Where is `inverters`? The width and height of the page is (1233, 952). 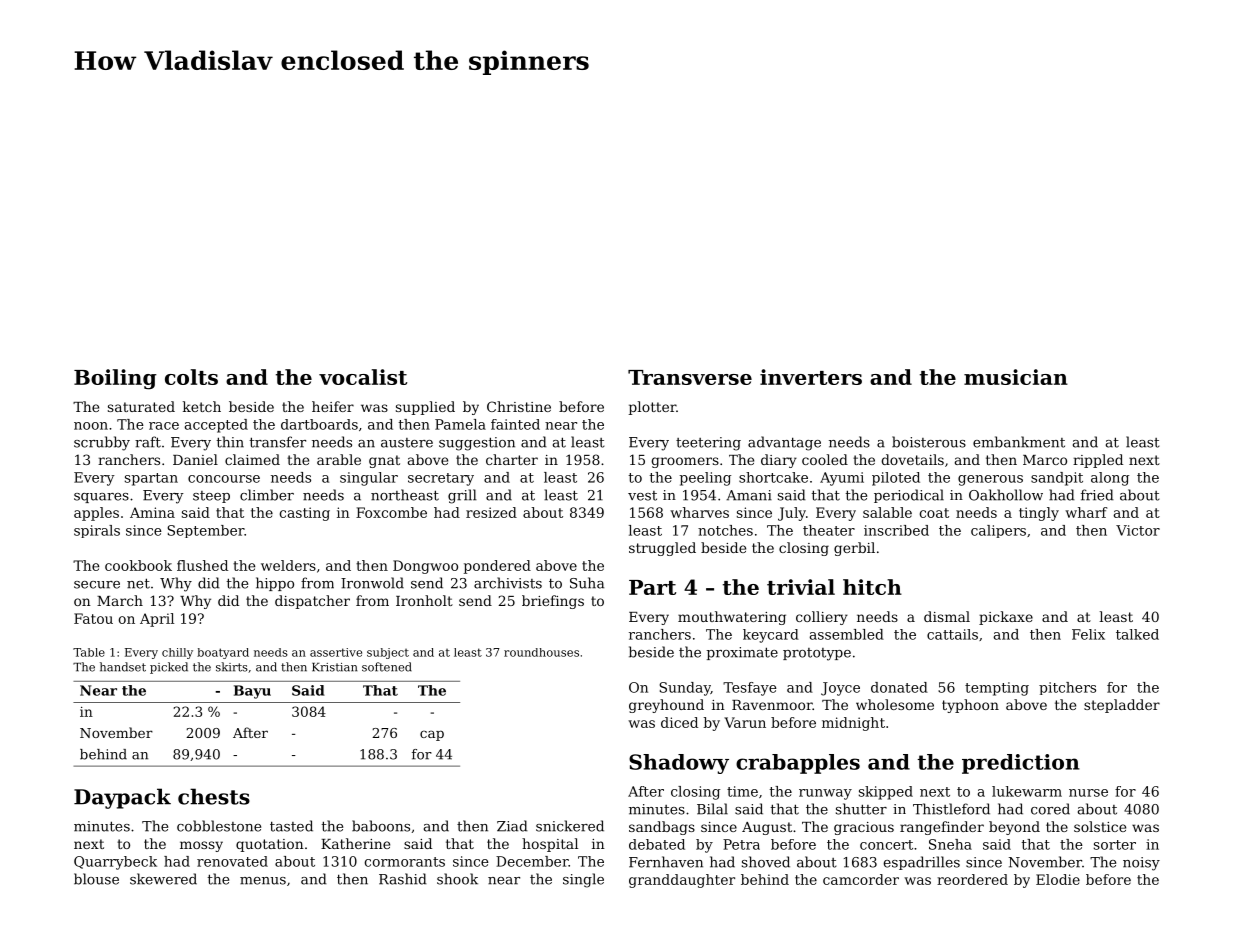 inverters is located at coordinates (811, 377).
